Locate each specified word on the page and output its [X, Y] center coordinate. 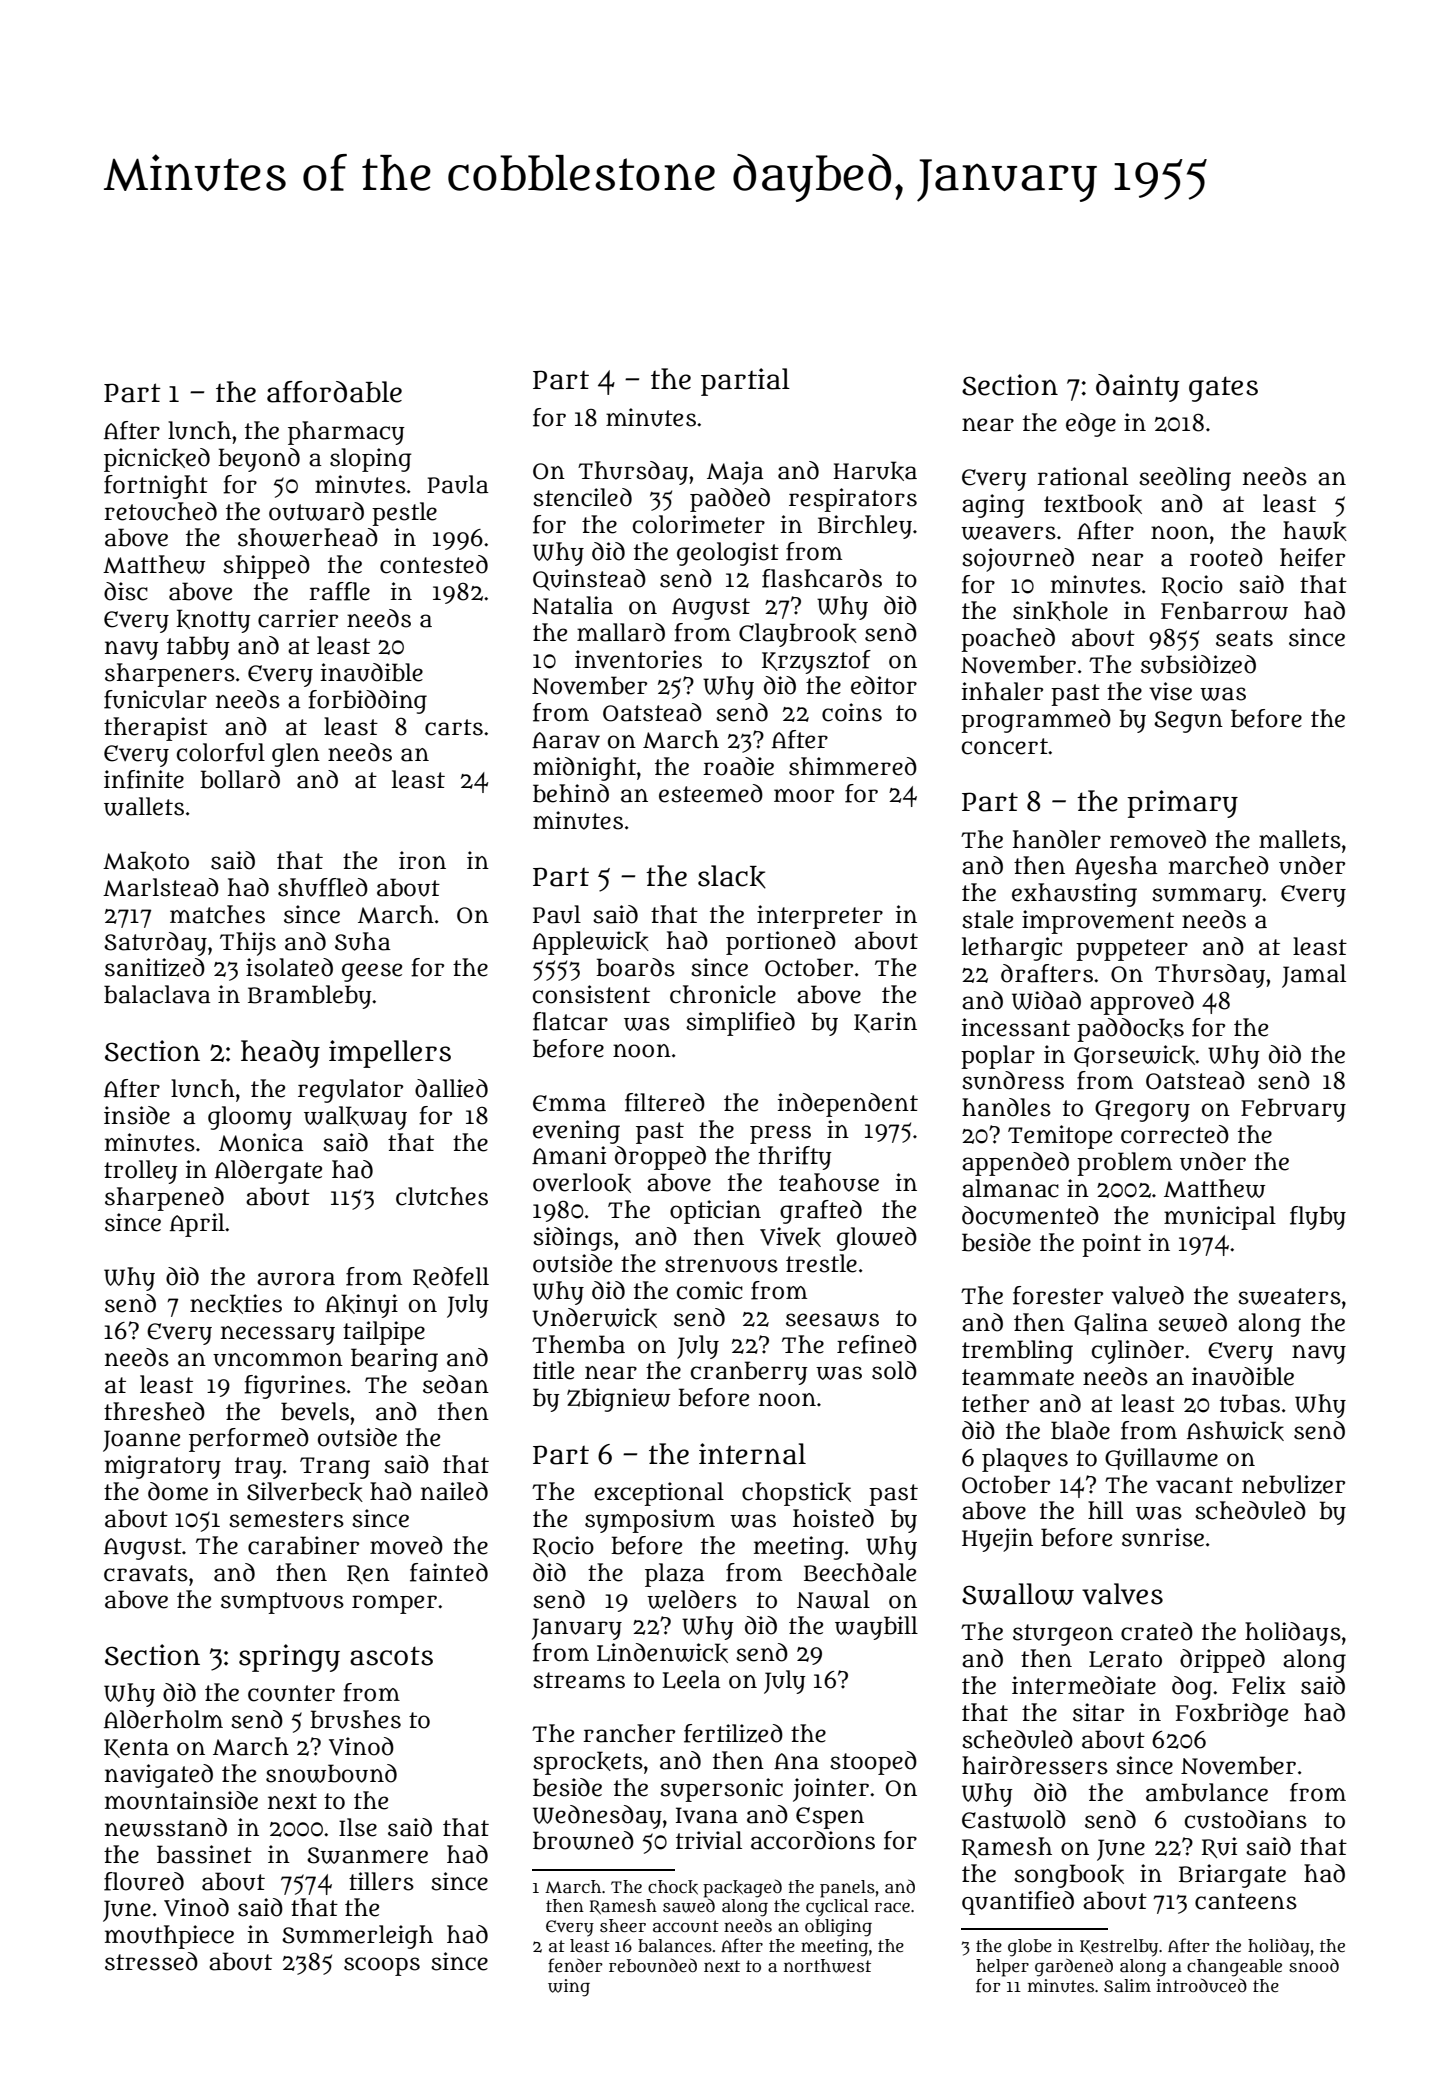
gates [1223, 389]
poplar [998, 1057]
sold [894, 1370]
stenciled [582, 497]
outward [316, 511]
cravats [146, 1573]
